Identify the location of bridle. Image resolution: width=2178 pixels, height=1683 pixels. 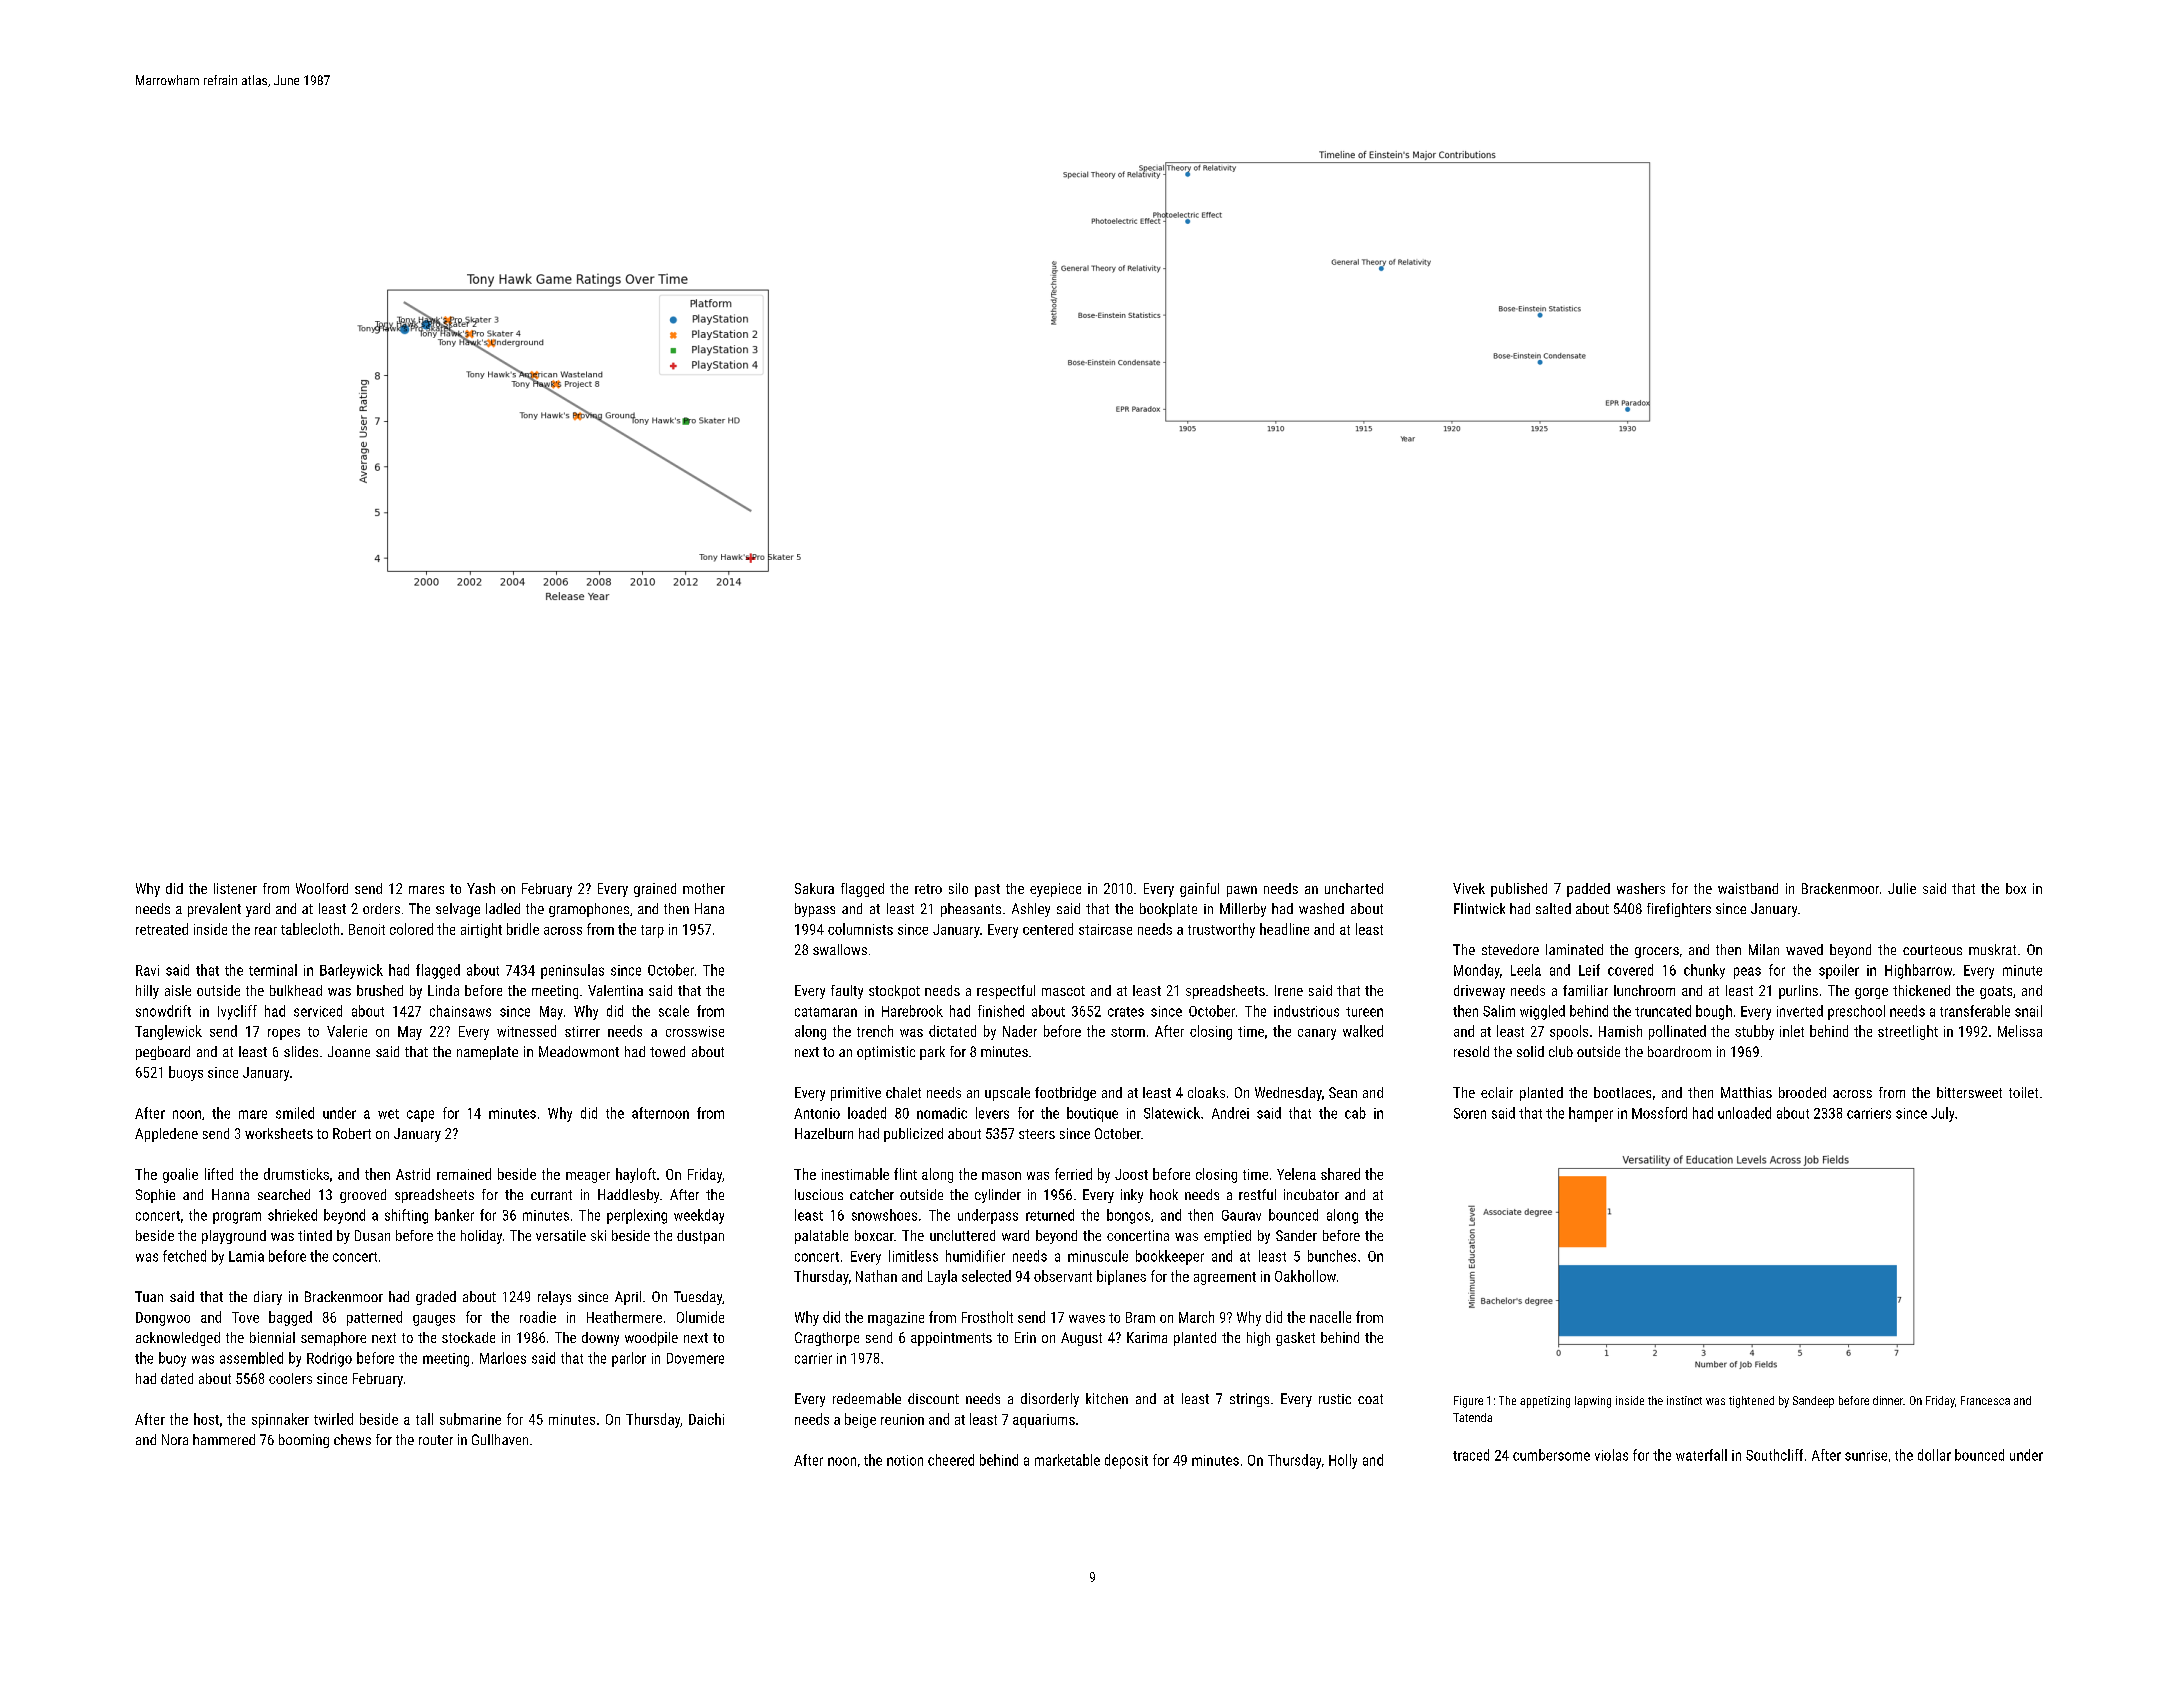
(523, 929).
